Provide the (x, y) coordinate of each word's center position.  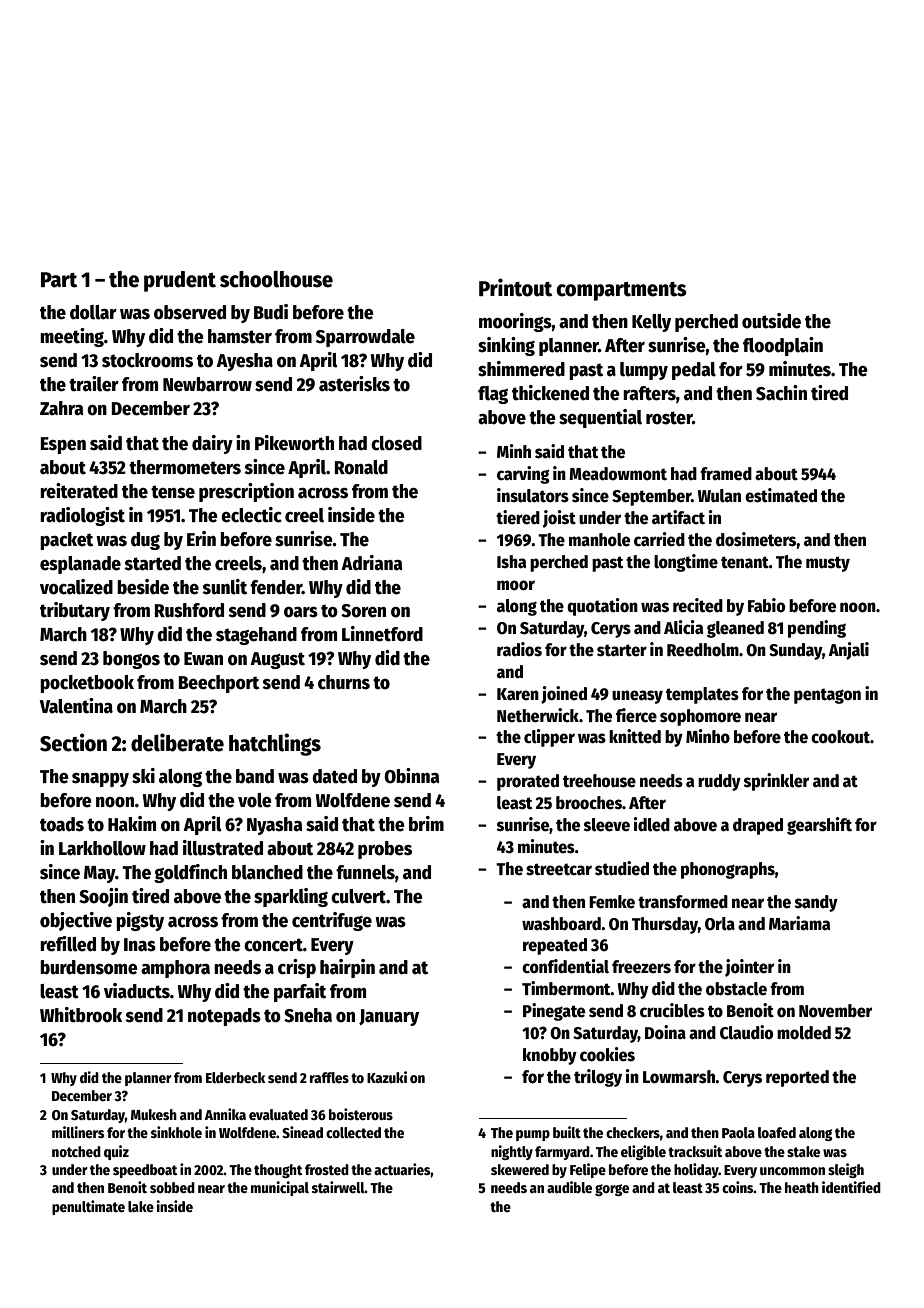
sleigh (846, 1170)
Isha (511, 562)
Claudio (746, 1032)
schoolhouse (276, 279)
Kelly (651, 323)
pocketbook (87, 684)
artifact (678, 517)
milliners (78, 1132)
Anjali (848, 651)
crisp (297, 968)
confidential (565, 966)
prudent (180, 281)
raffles (329, 1077)
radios (519, 649)
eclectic (251, 515)
